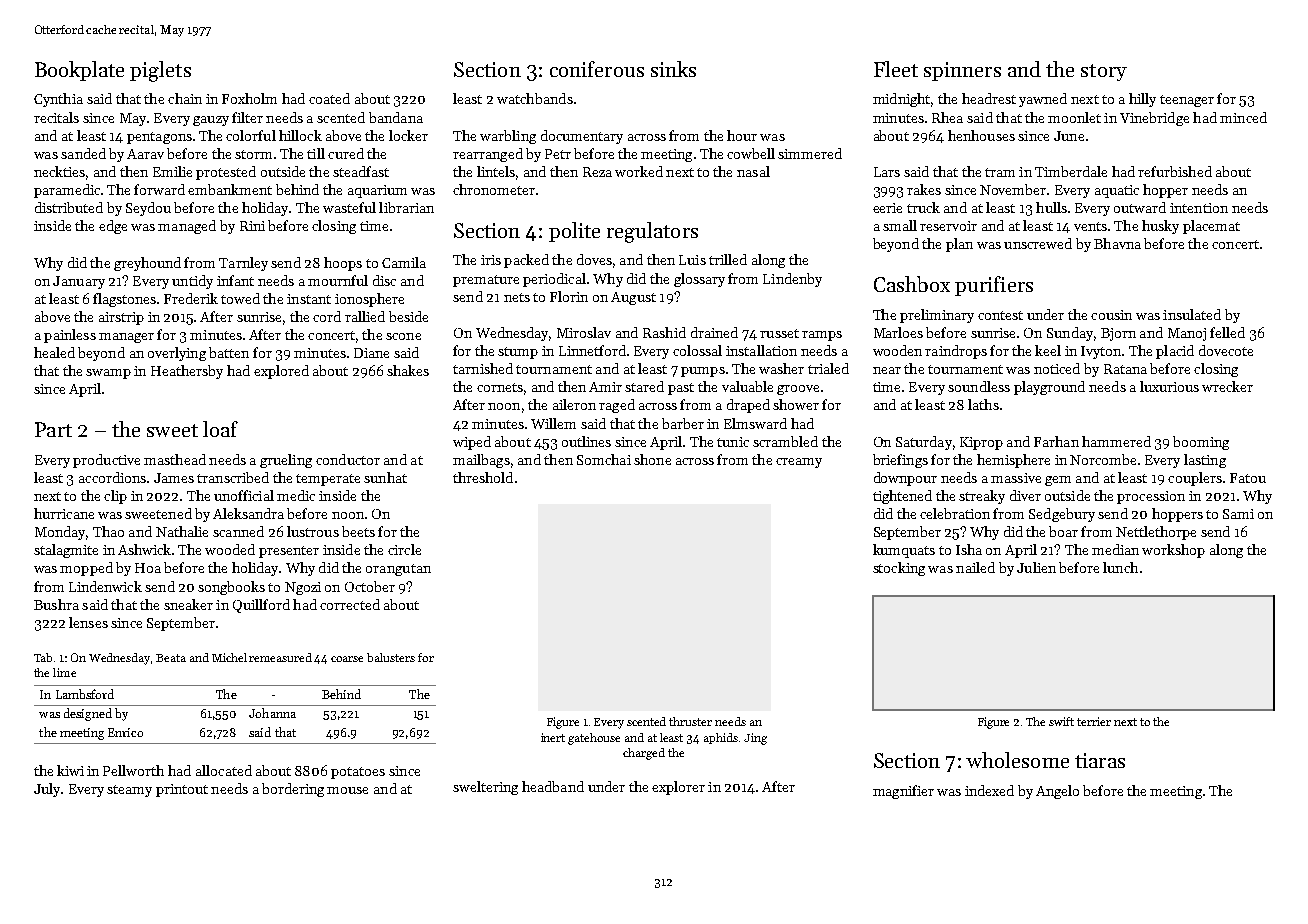 This screenshot has height=924, width=1308. Describe the element at coordinates (1000, 172) in the screenshot. I see `tram` at that location.
